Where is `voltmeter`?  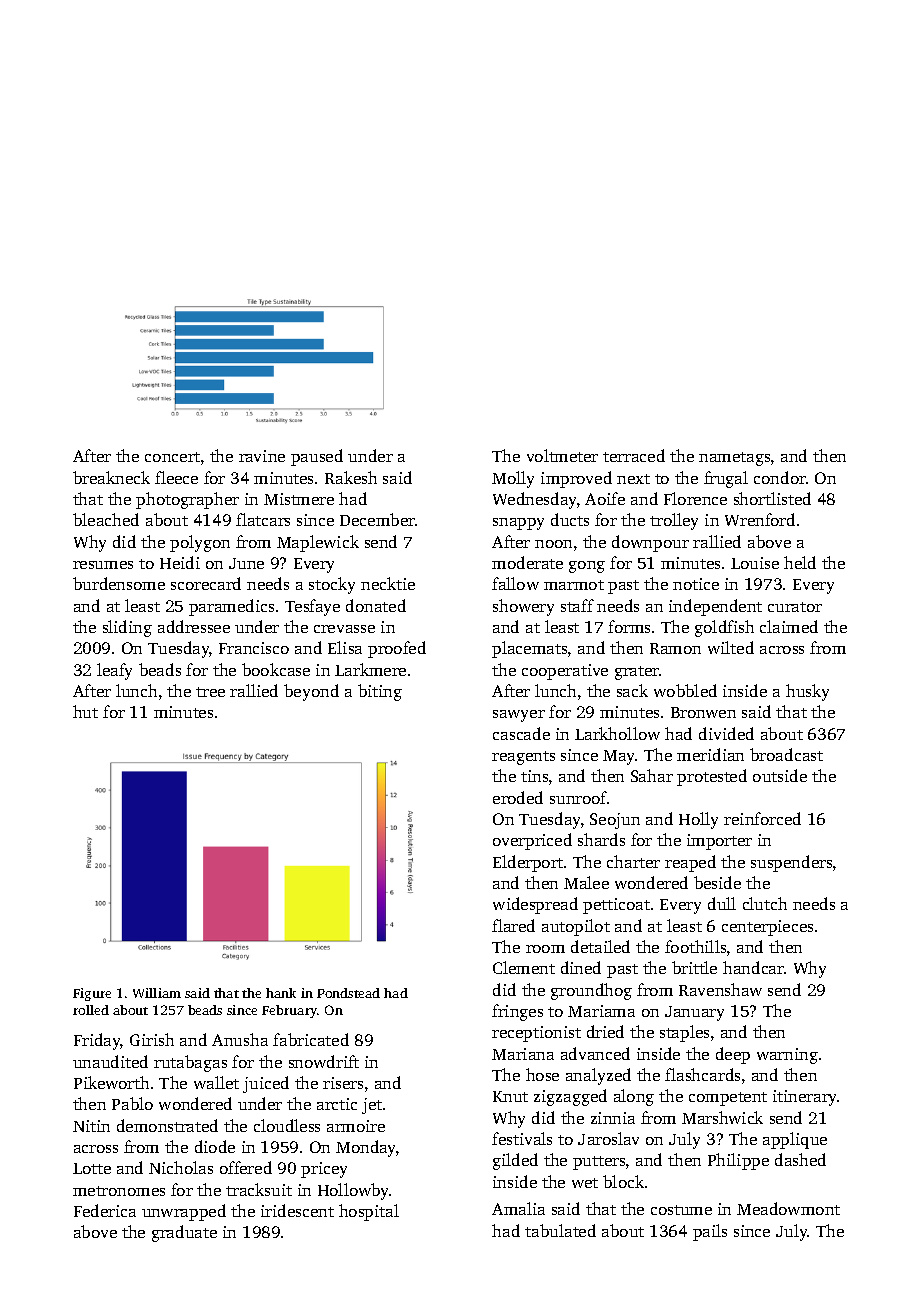
voltmeter is located at coordinates (562, 455).
